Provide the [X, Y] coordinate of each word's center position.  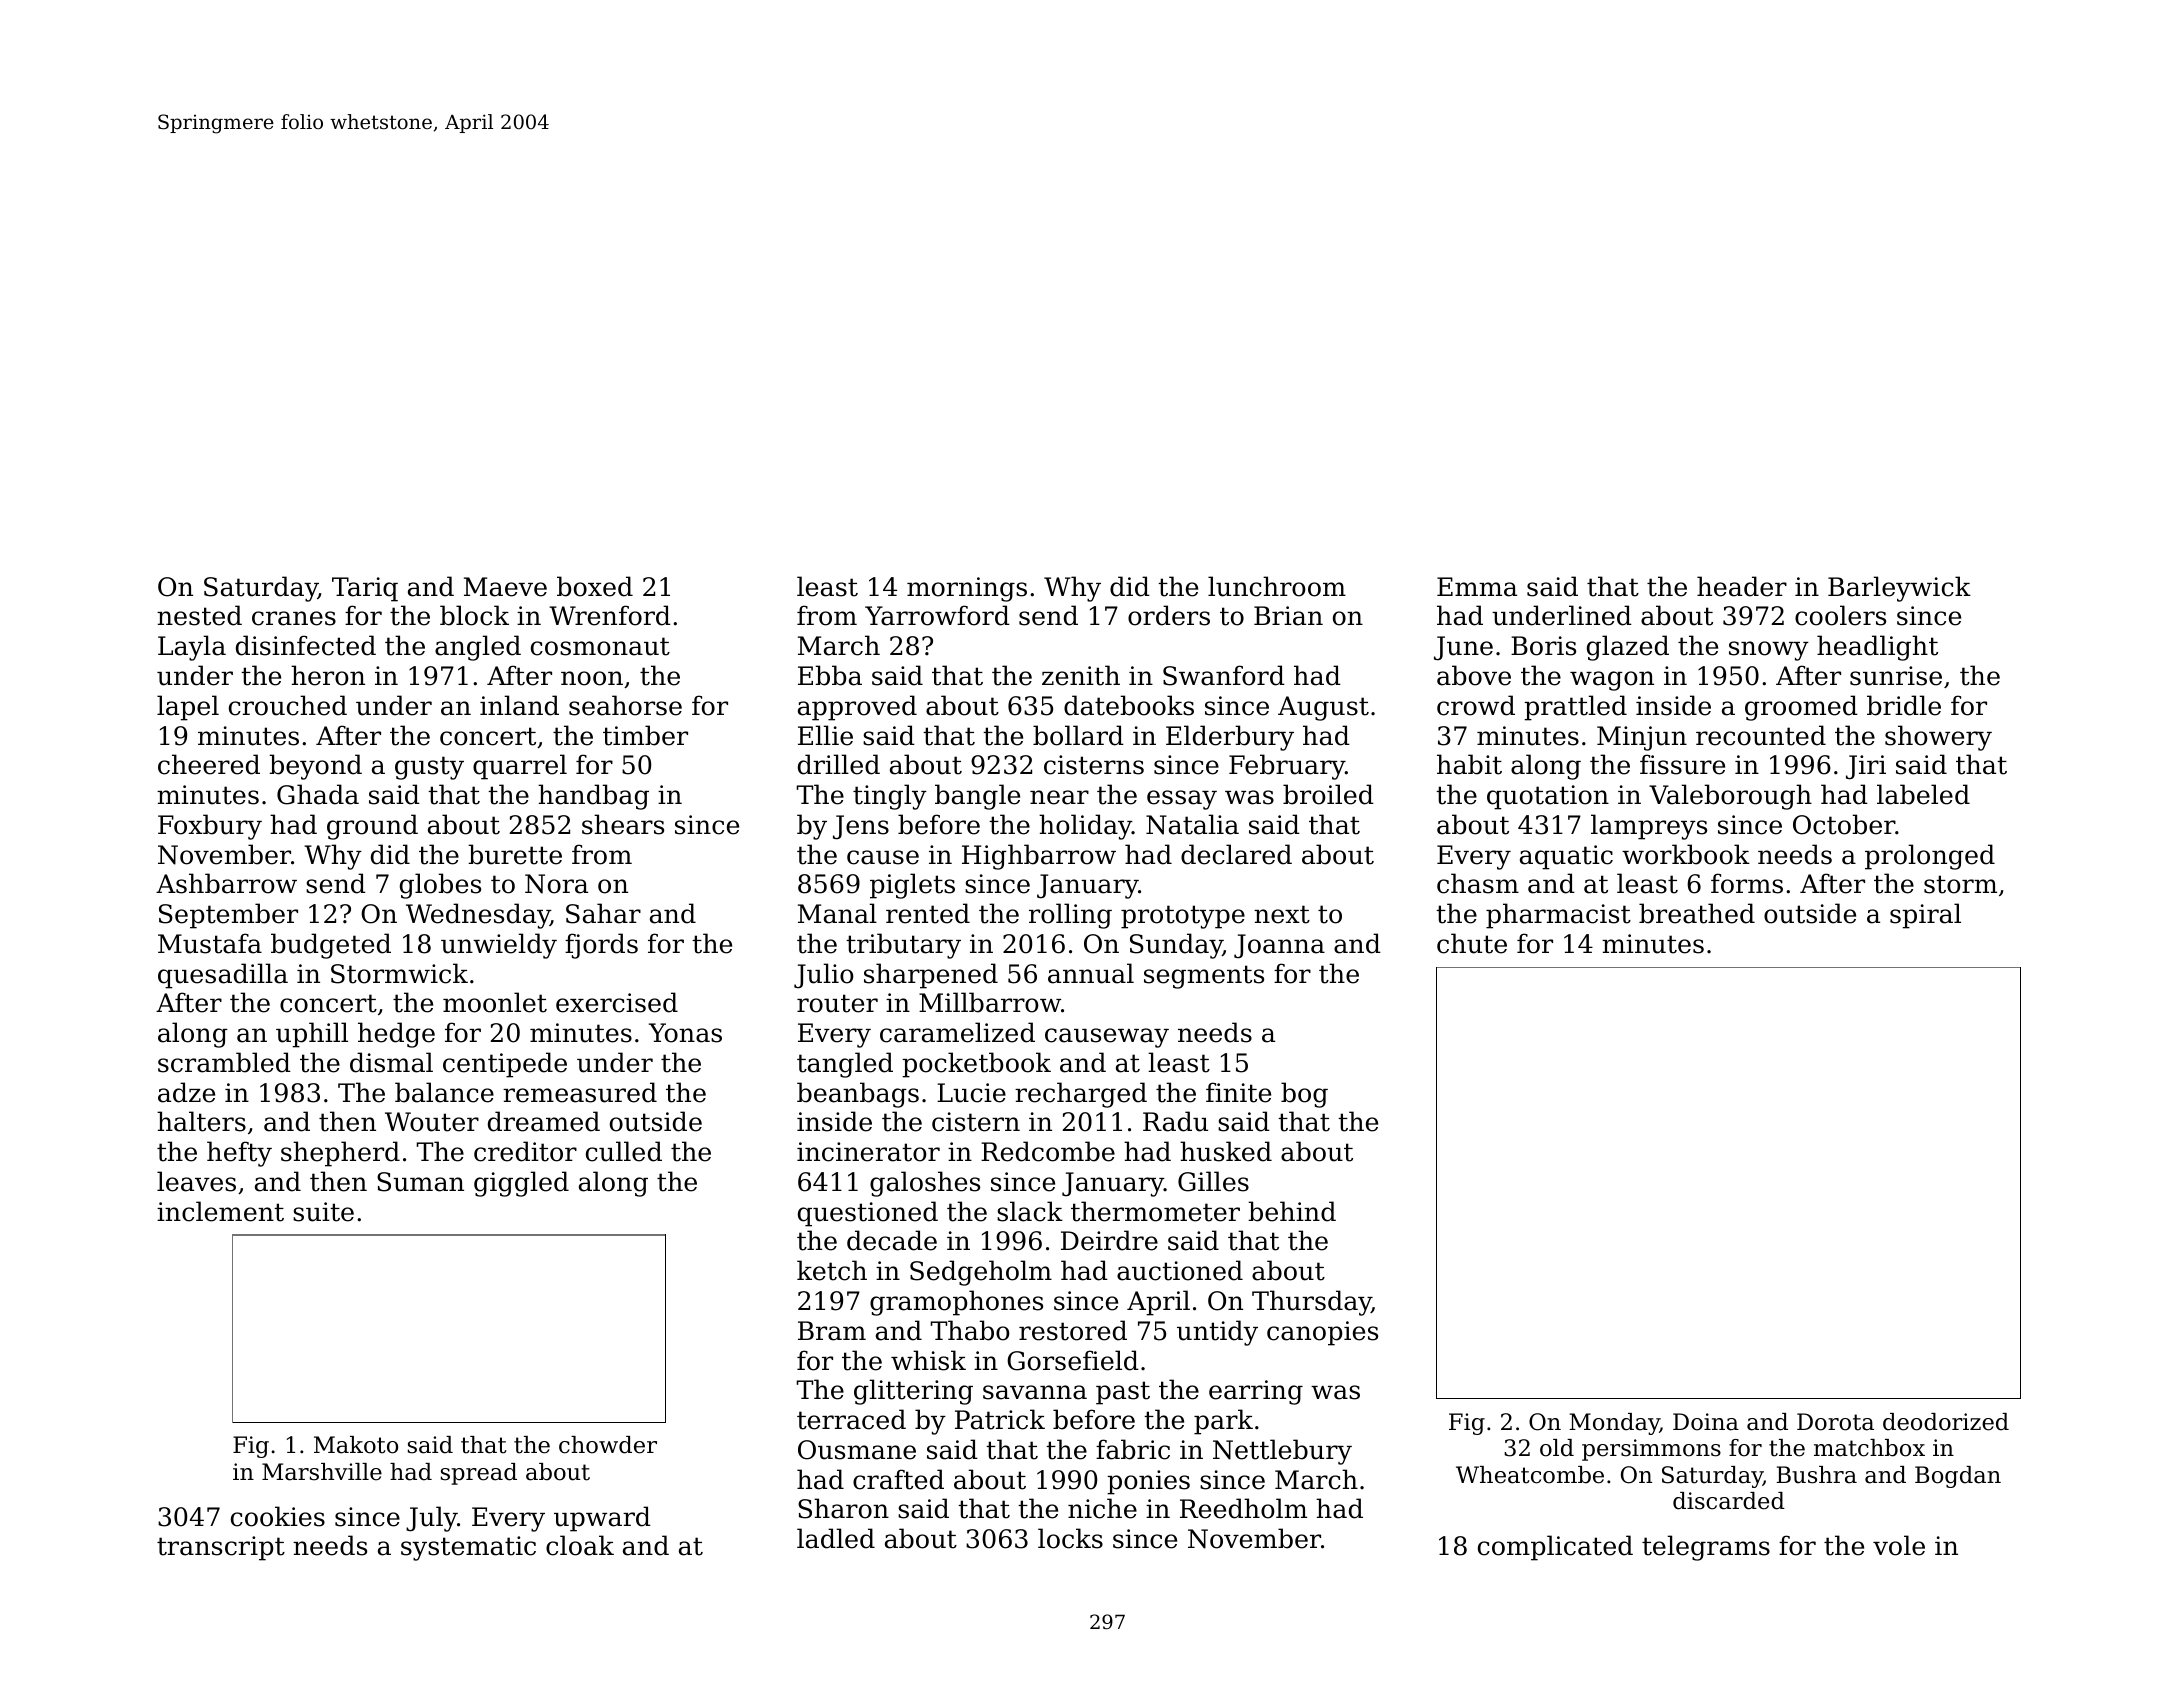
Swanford [1224, 675]
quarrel [520, 767]
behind [1292, 1211]
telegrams [1706, 1548]
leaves [196, 1181]
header [1742, 586]
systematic [468, 1548]
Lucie [971, 1093]
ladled [836, 1538]
